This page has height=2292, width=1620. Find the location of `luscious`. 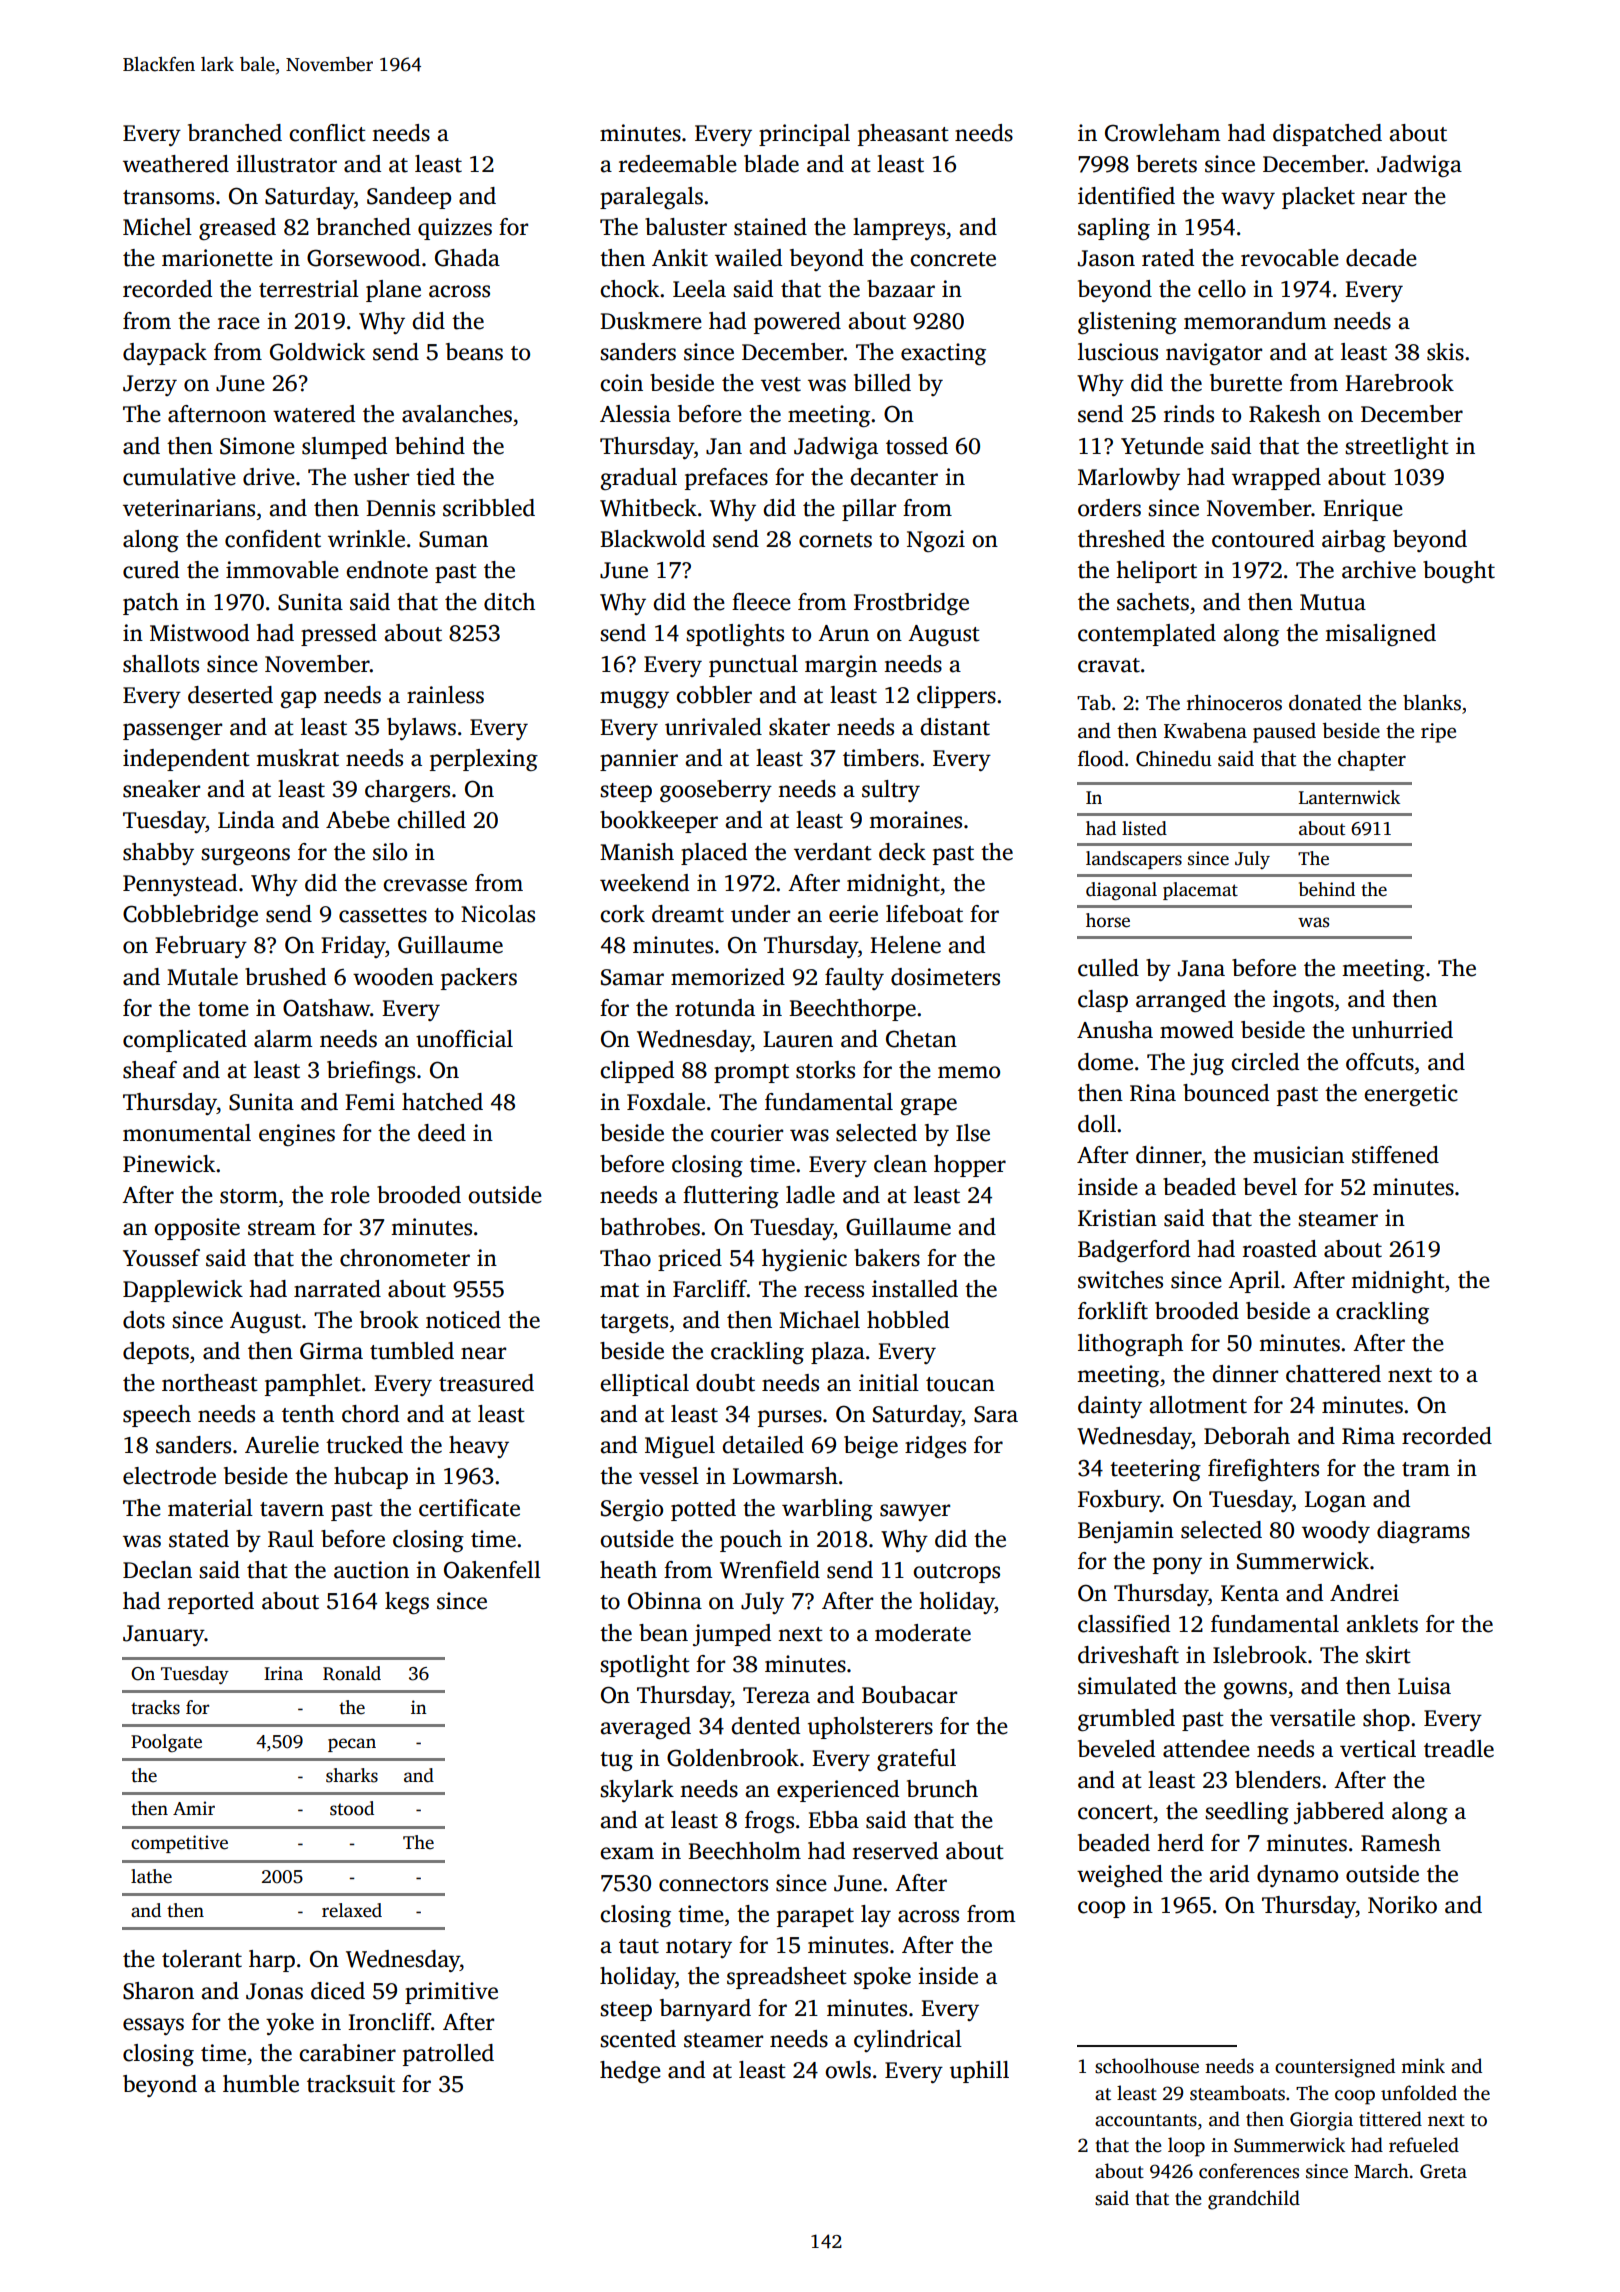

luscious is located at coordinates (1118, 352).
